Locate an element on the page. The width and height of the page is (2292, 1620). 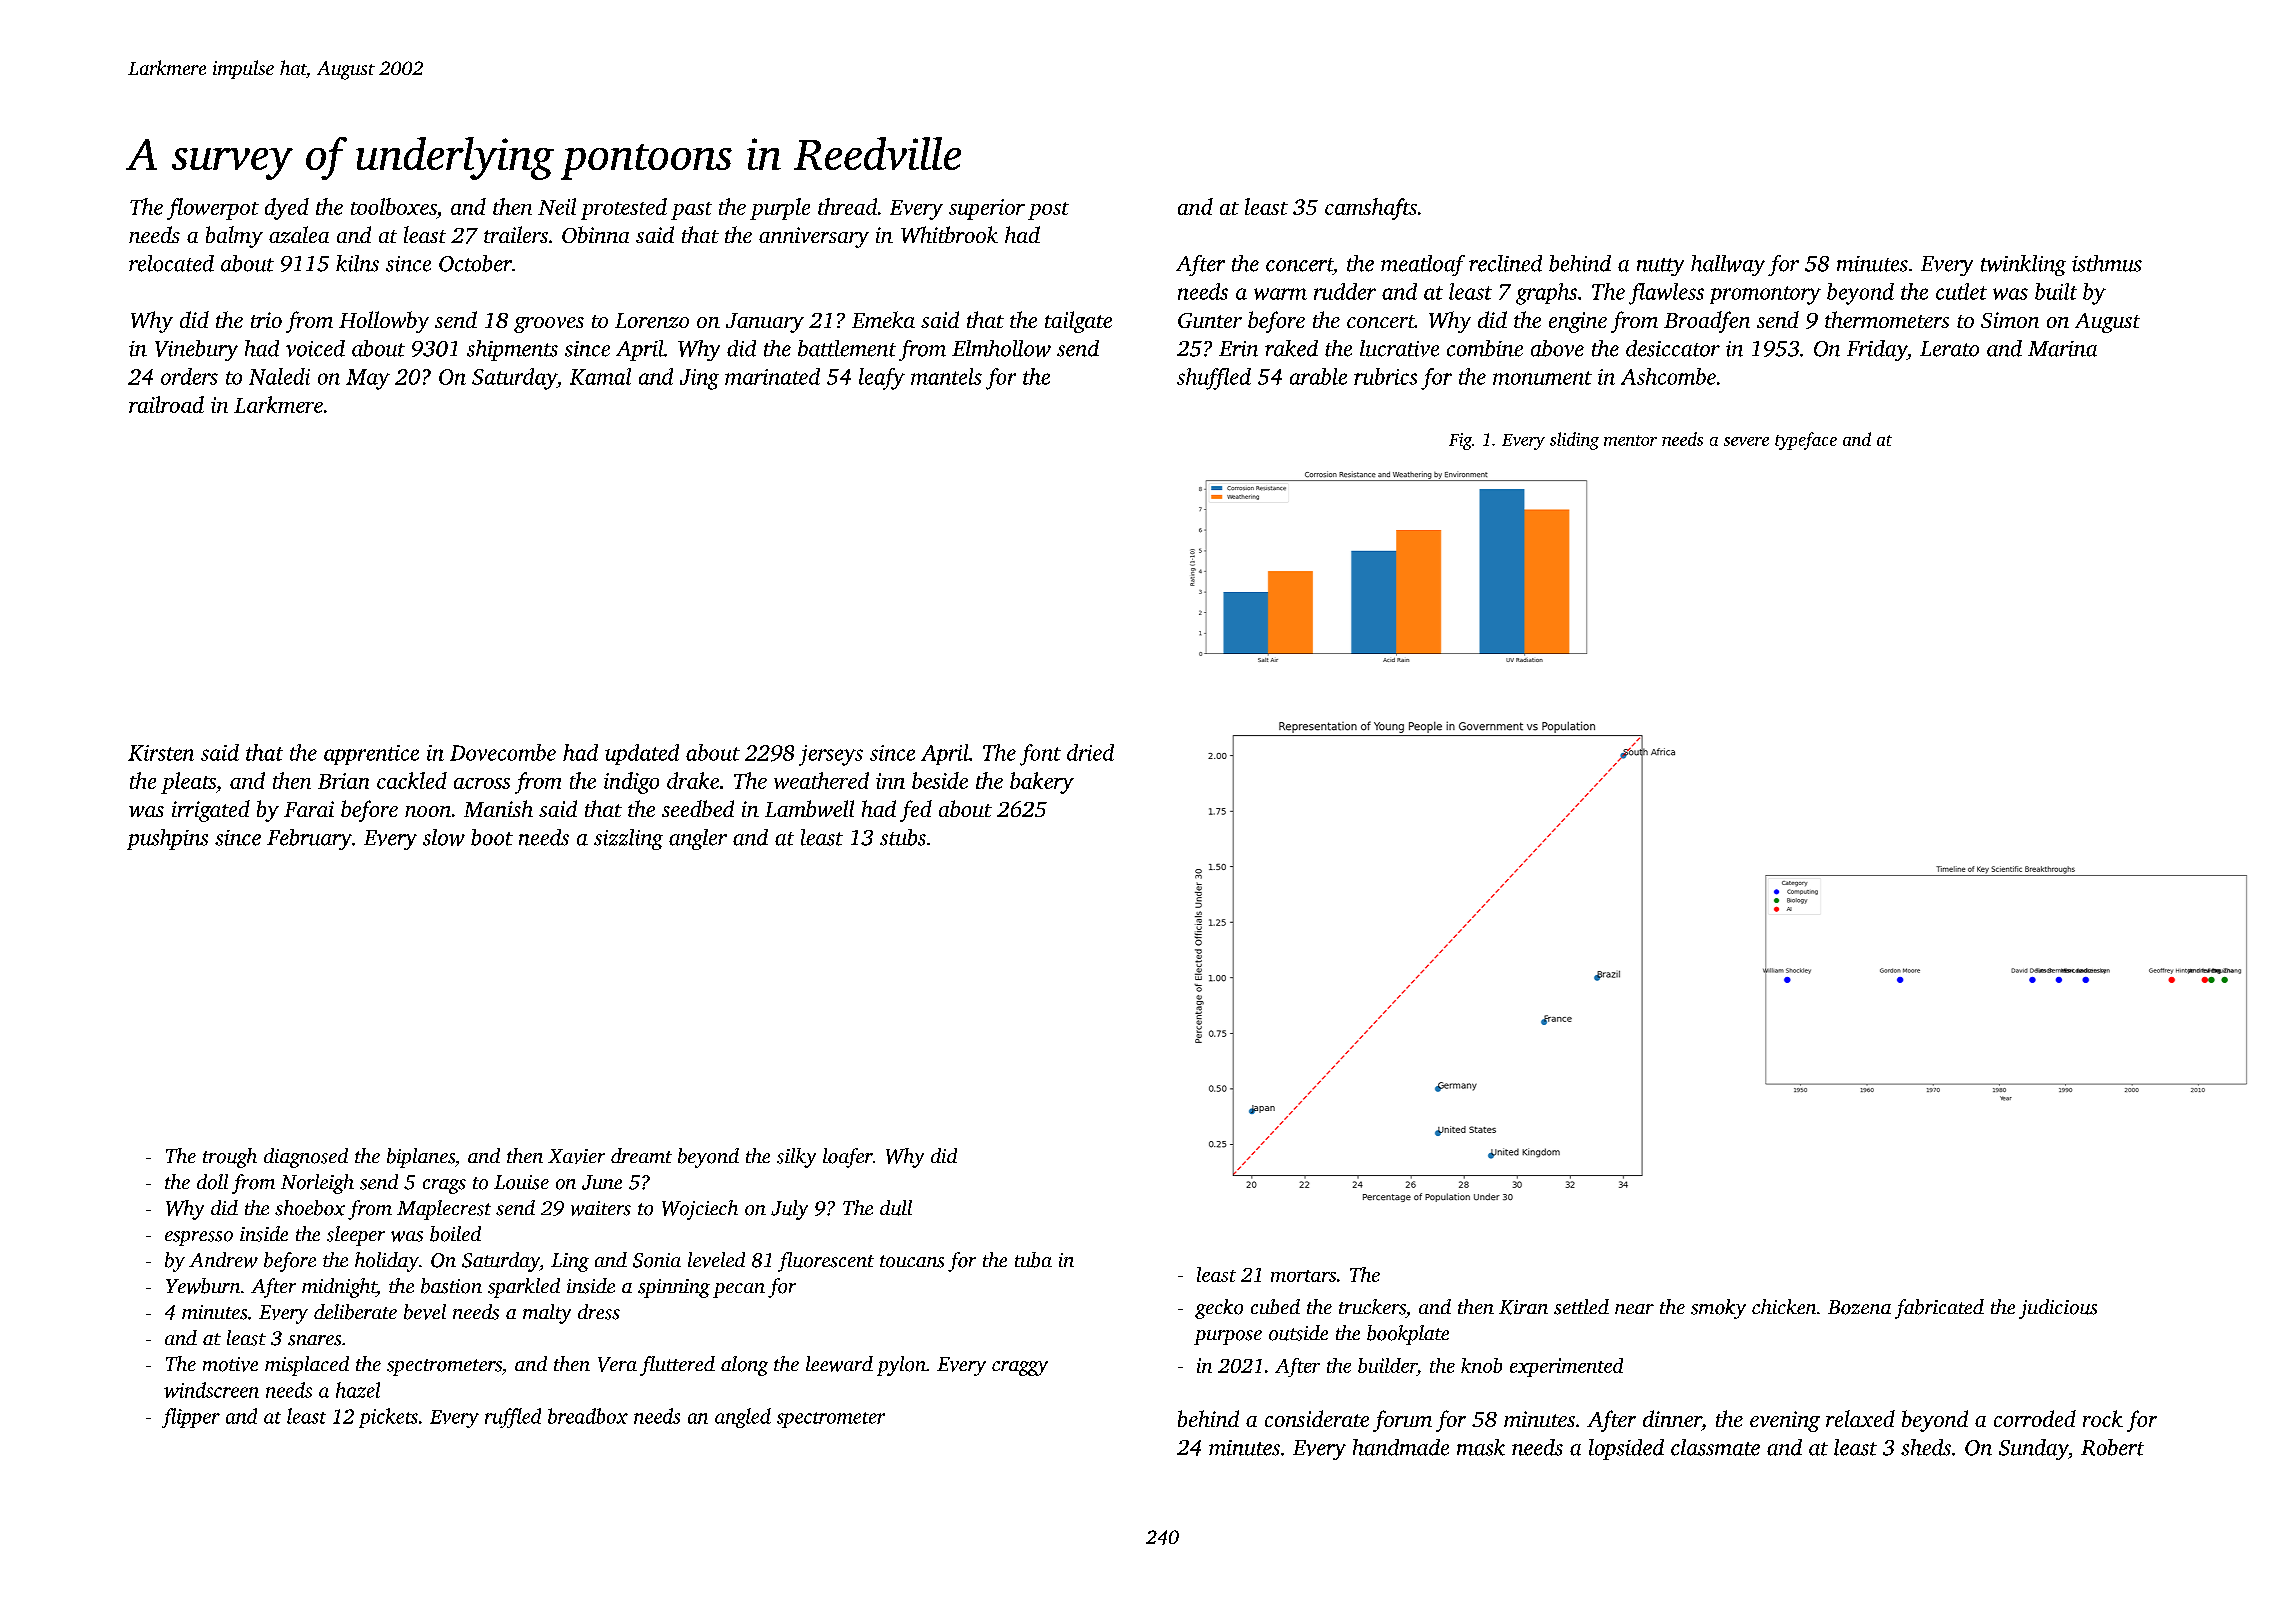
camshafts is located at coordinates (1371, 209).
